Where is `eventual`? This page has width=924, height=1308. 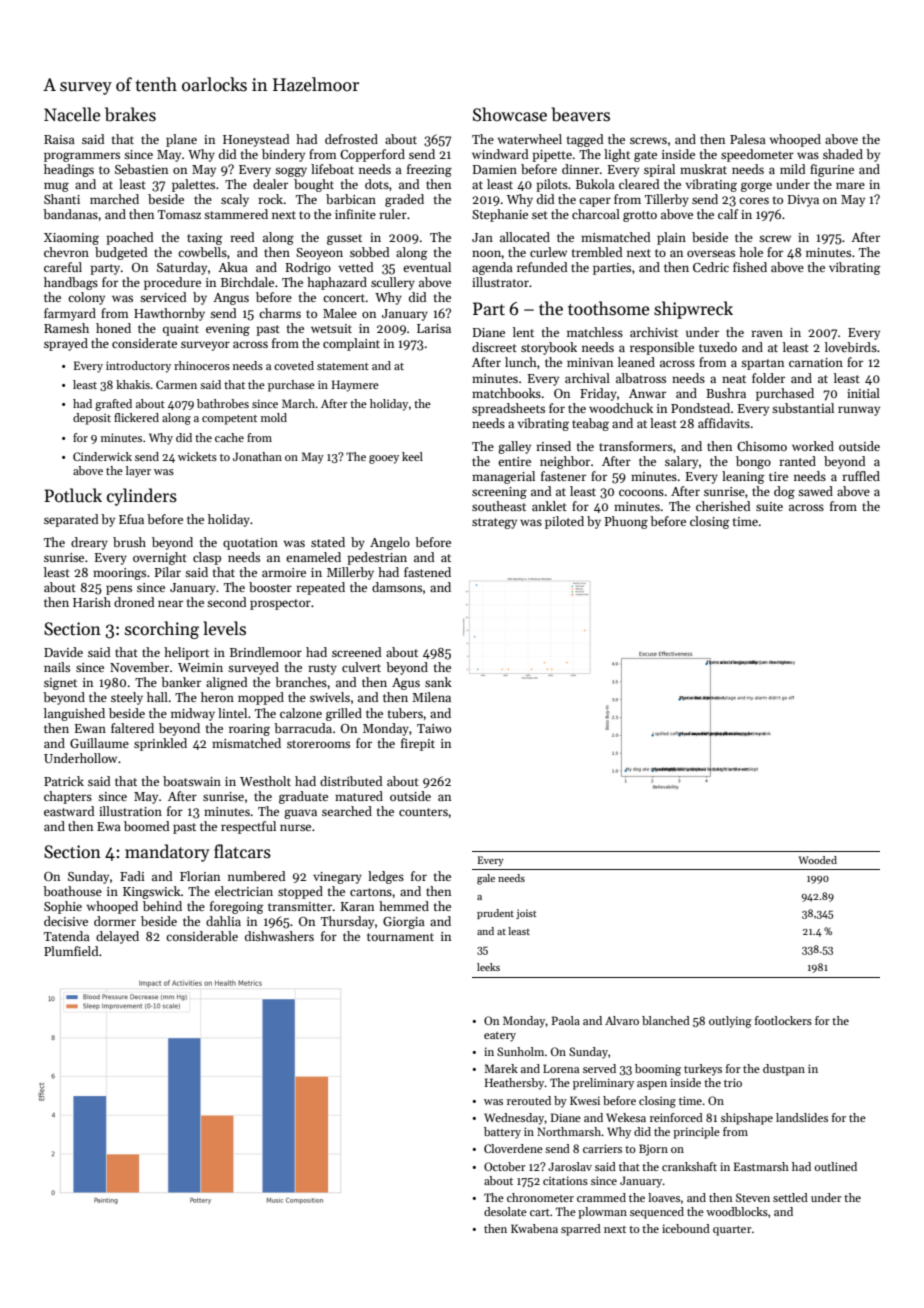
eventual is located at coordinates (427, 267).
